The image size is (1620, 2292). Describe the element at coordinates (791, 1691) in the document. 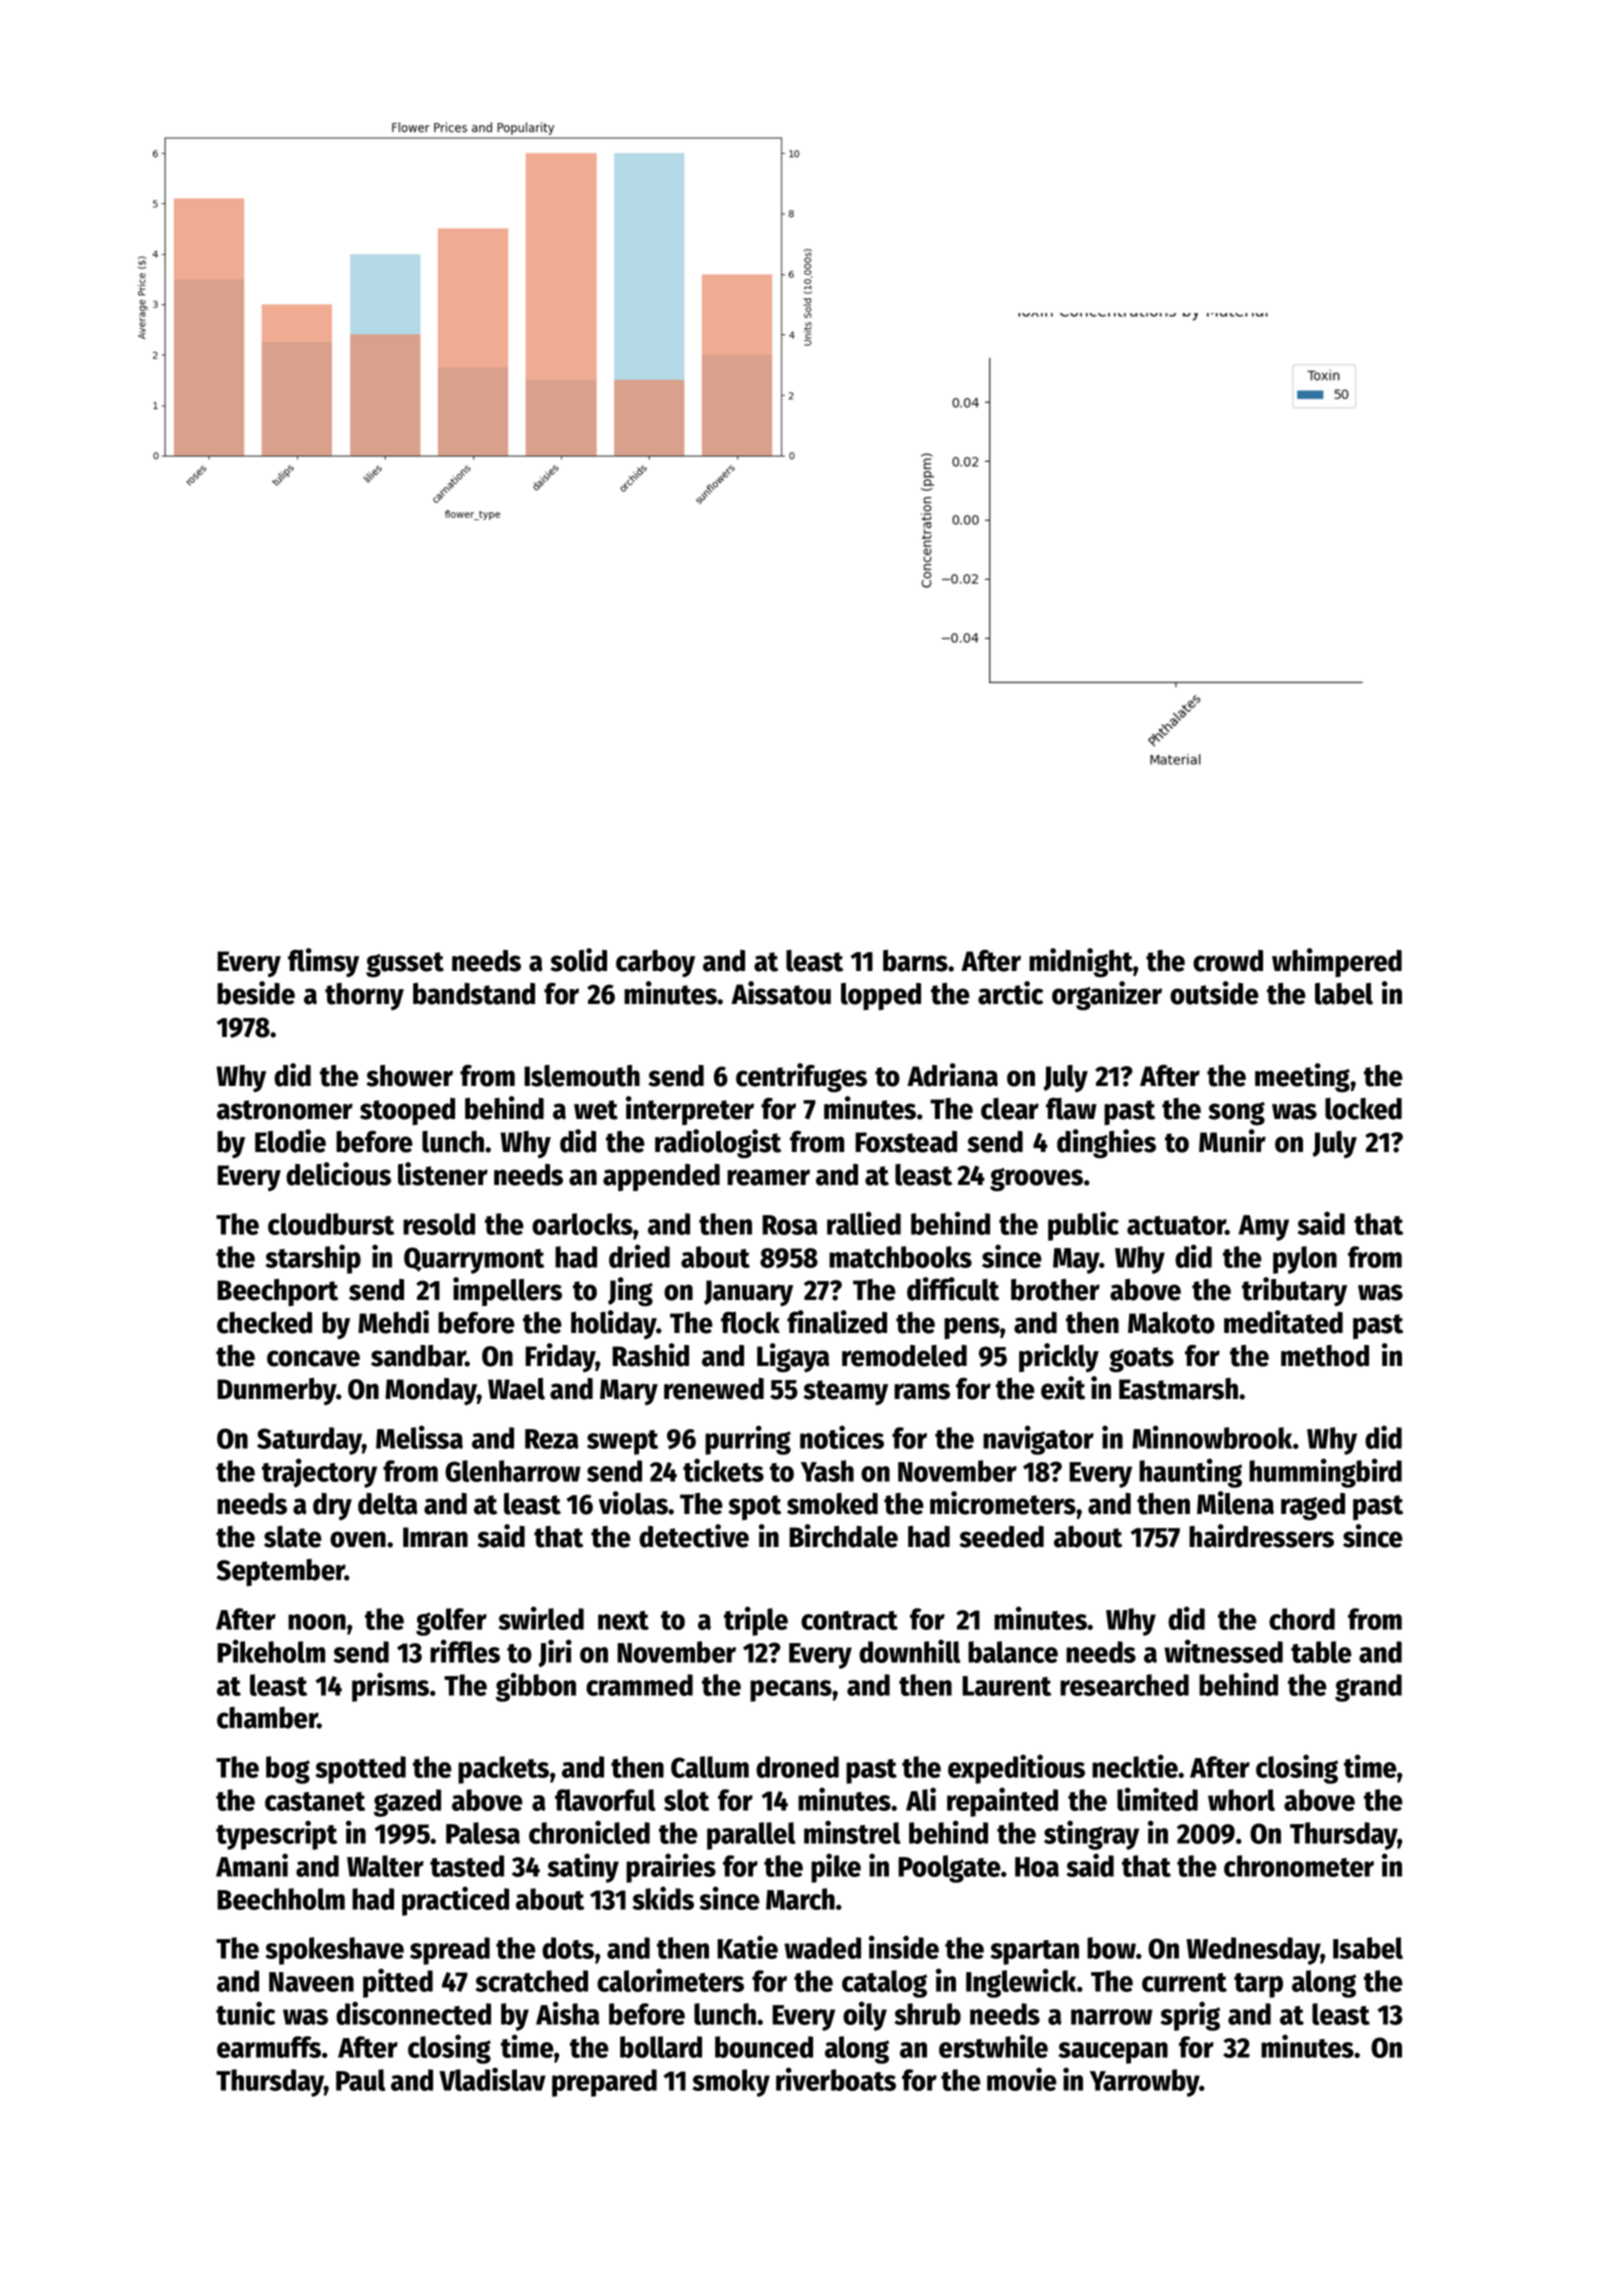

I see `pecans` at that location.
